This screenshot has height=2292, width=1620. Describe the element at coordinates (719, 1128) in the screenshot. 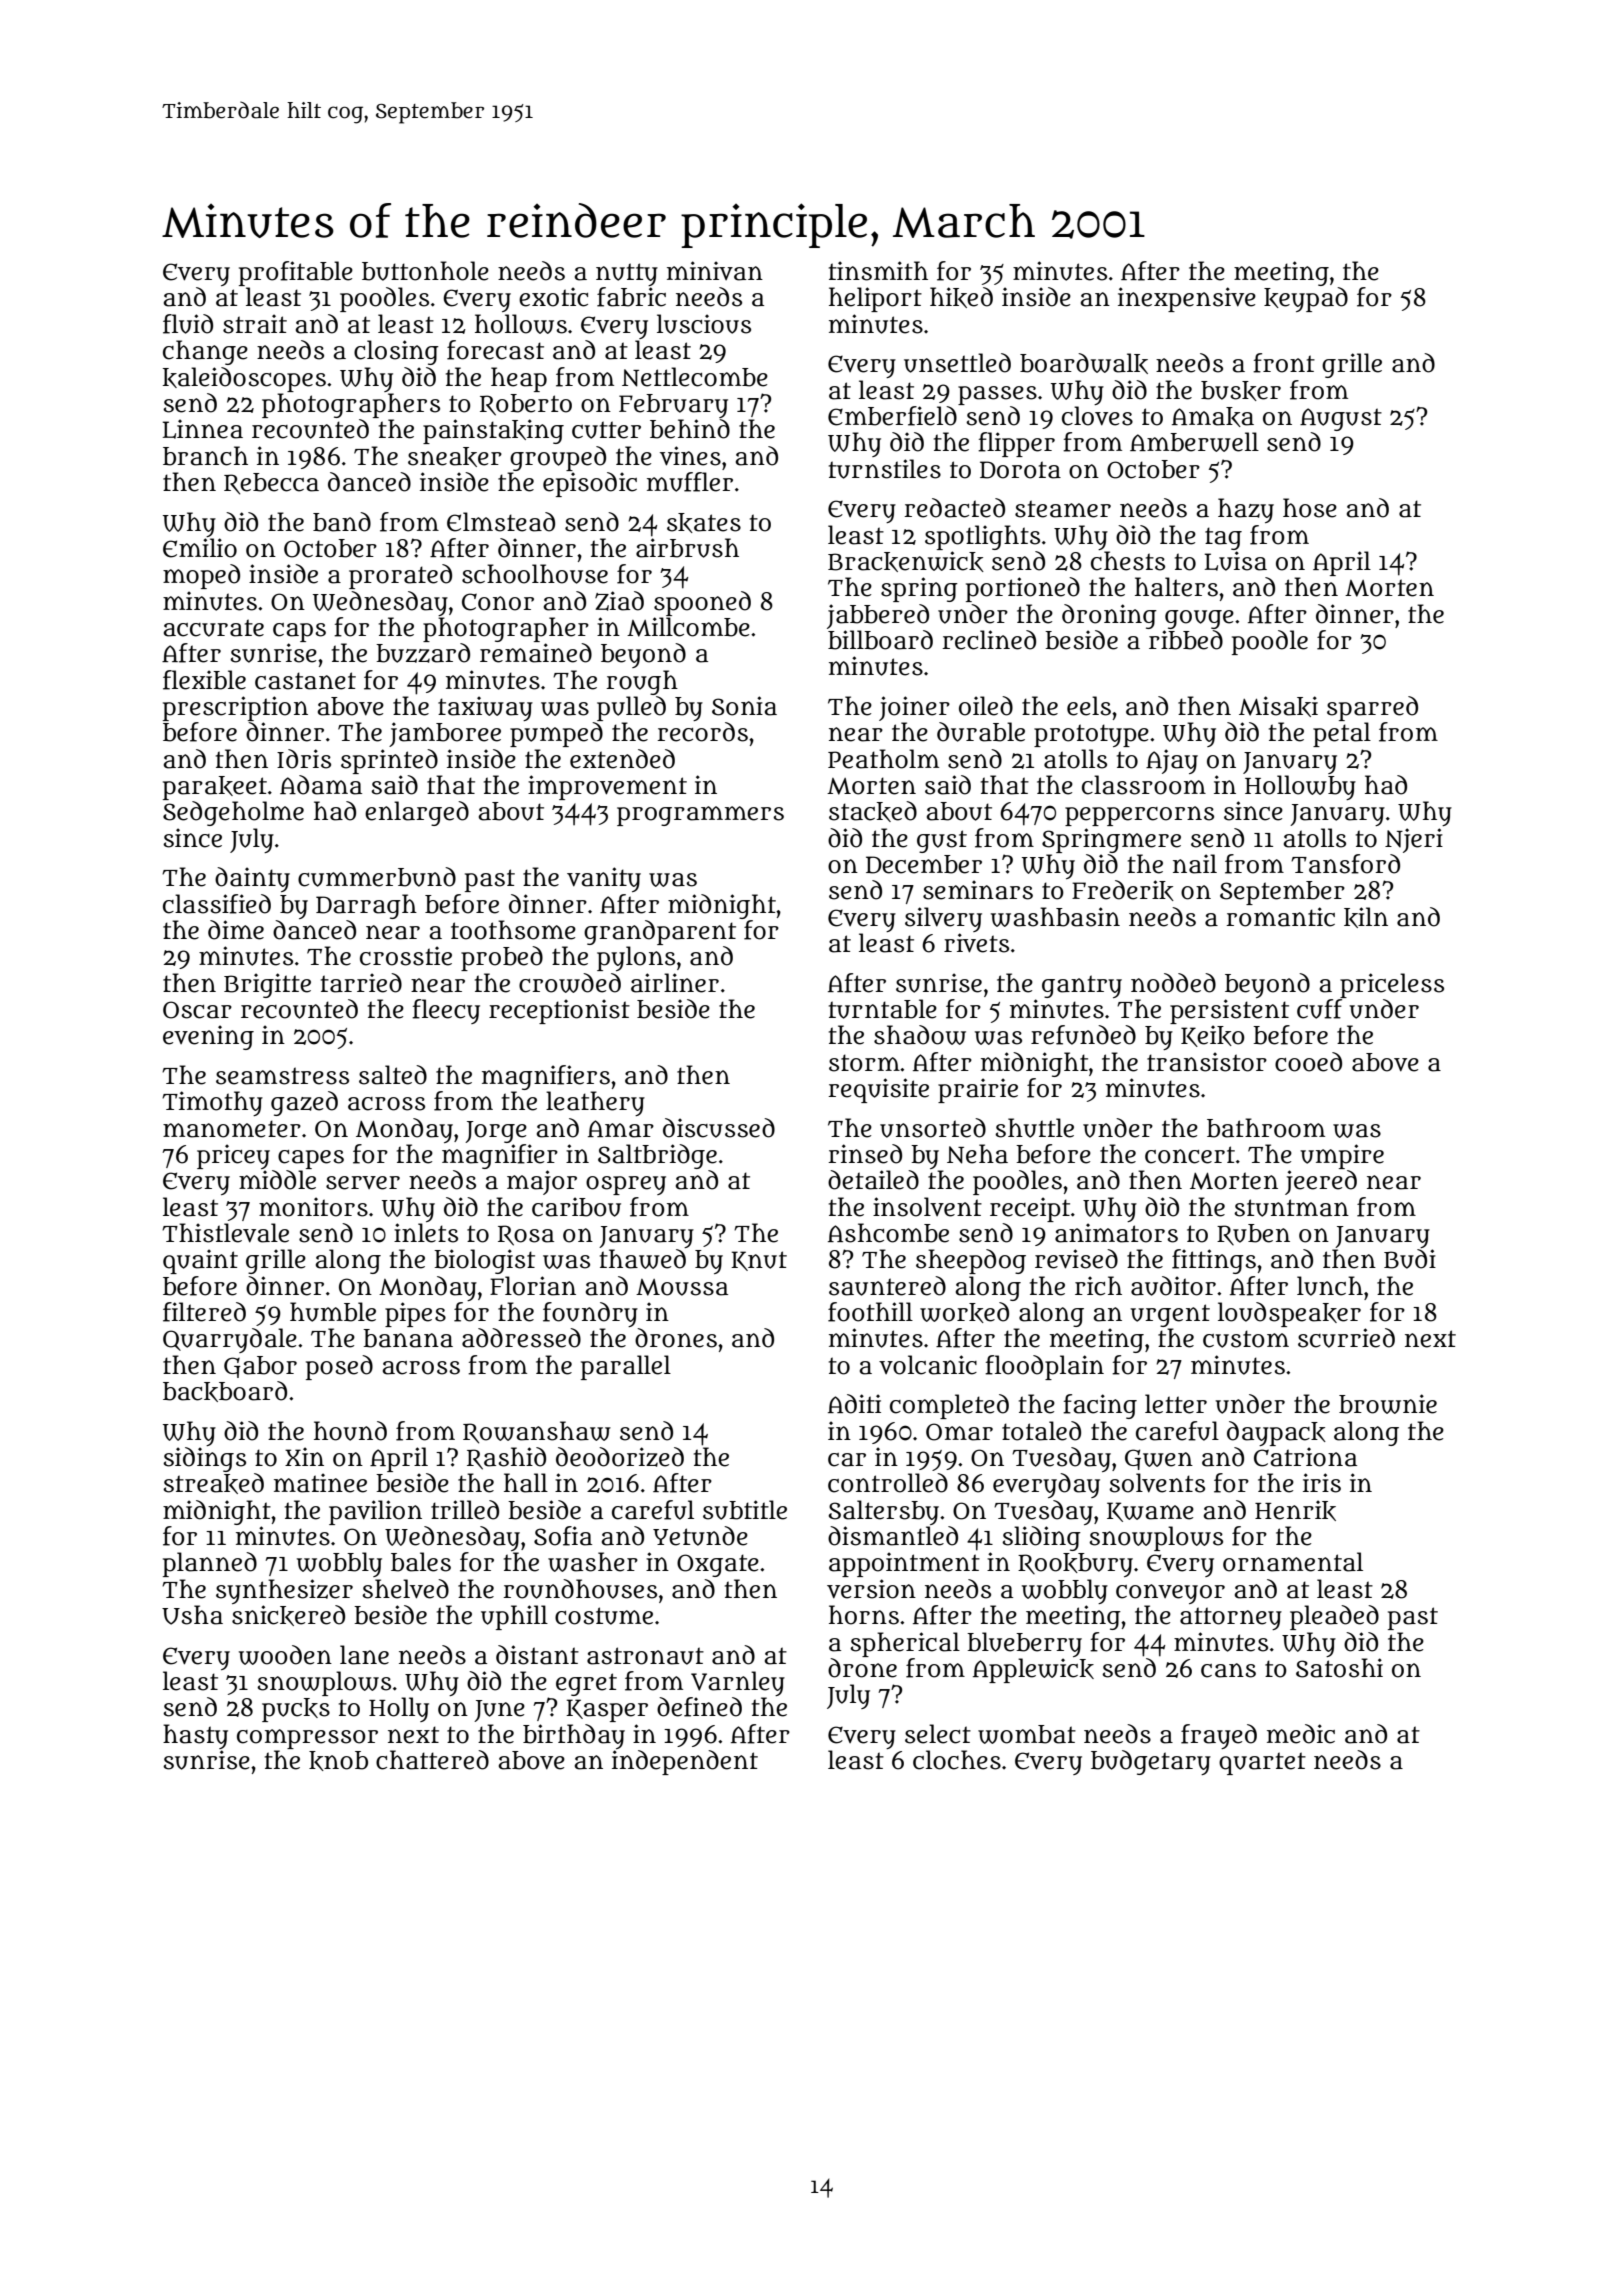

I see `discussed` at that location.
